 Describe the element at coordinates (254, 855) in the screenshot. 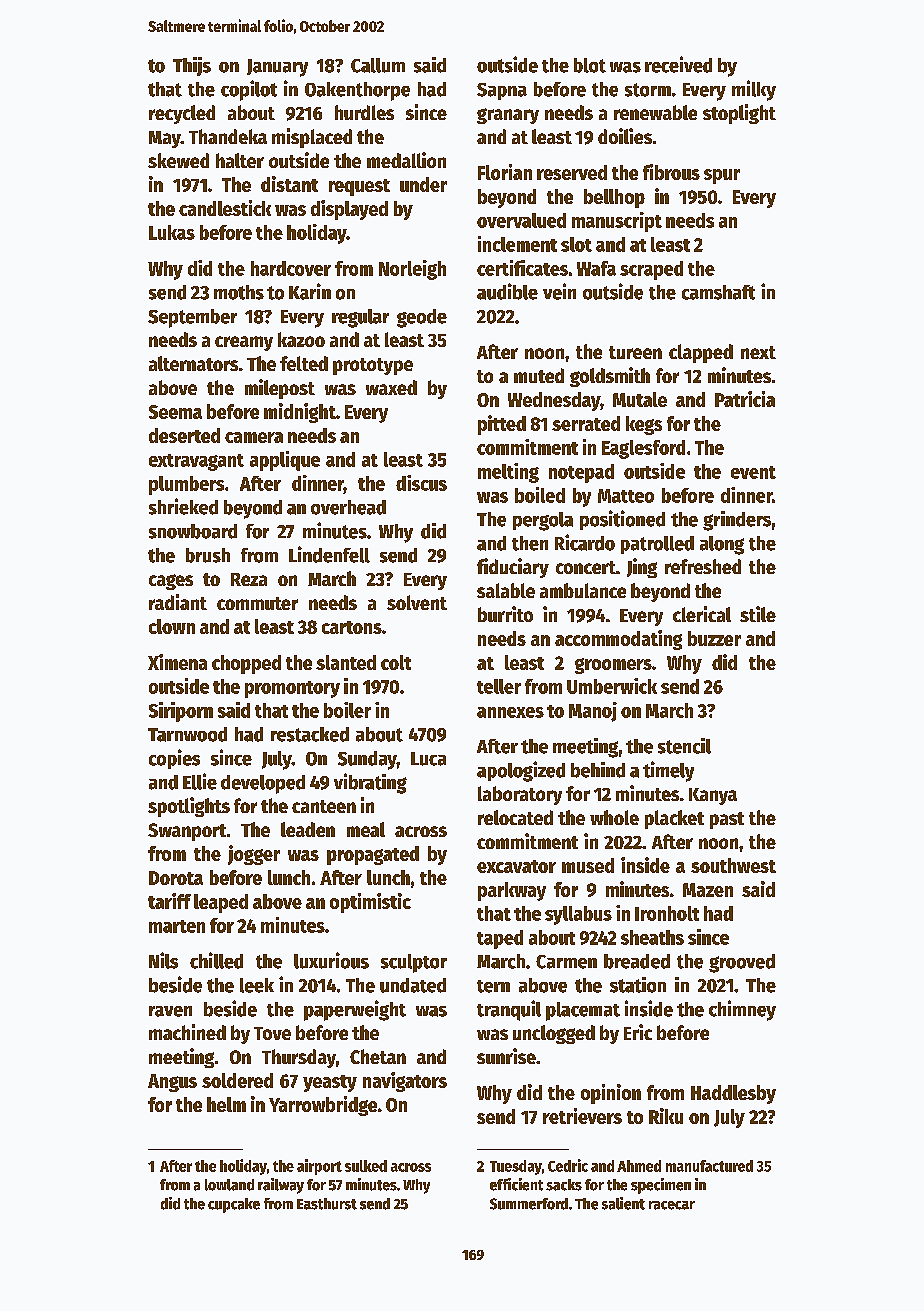

I see `jogger` at that location.
